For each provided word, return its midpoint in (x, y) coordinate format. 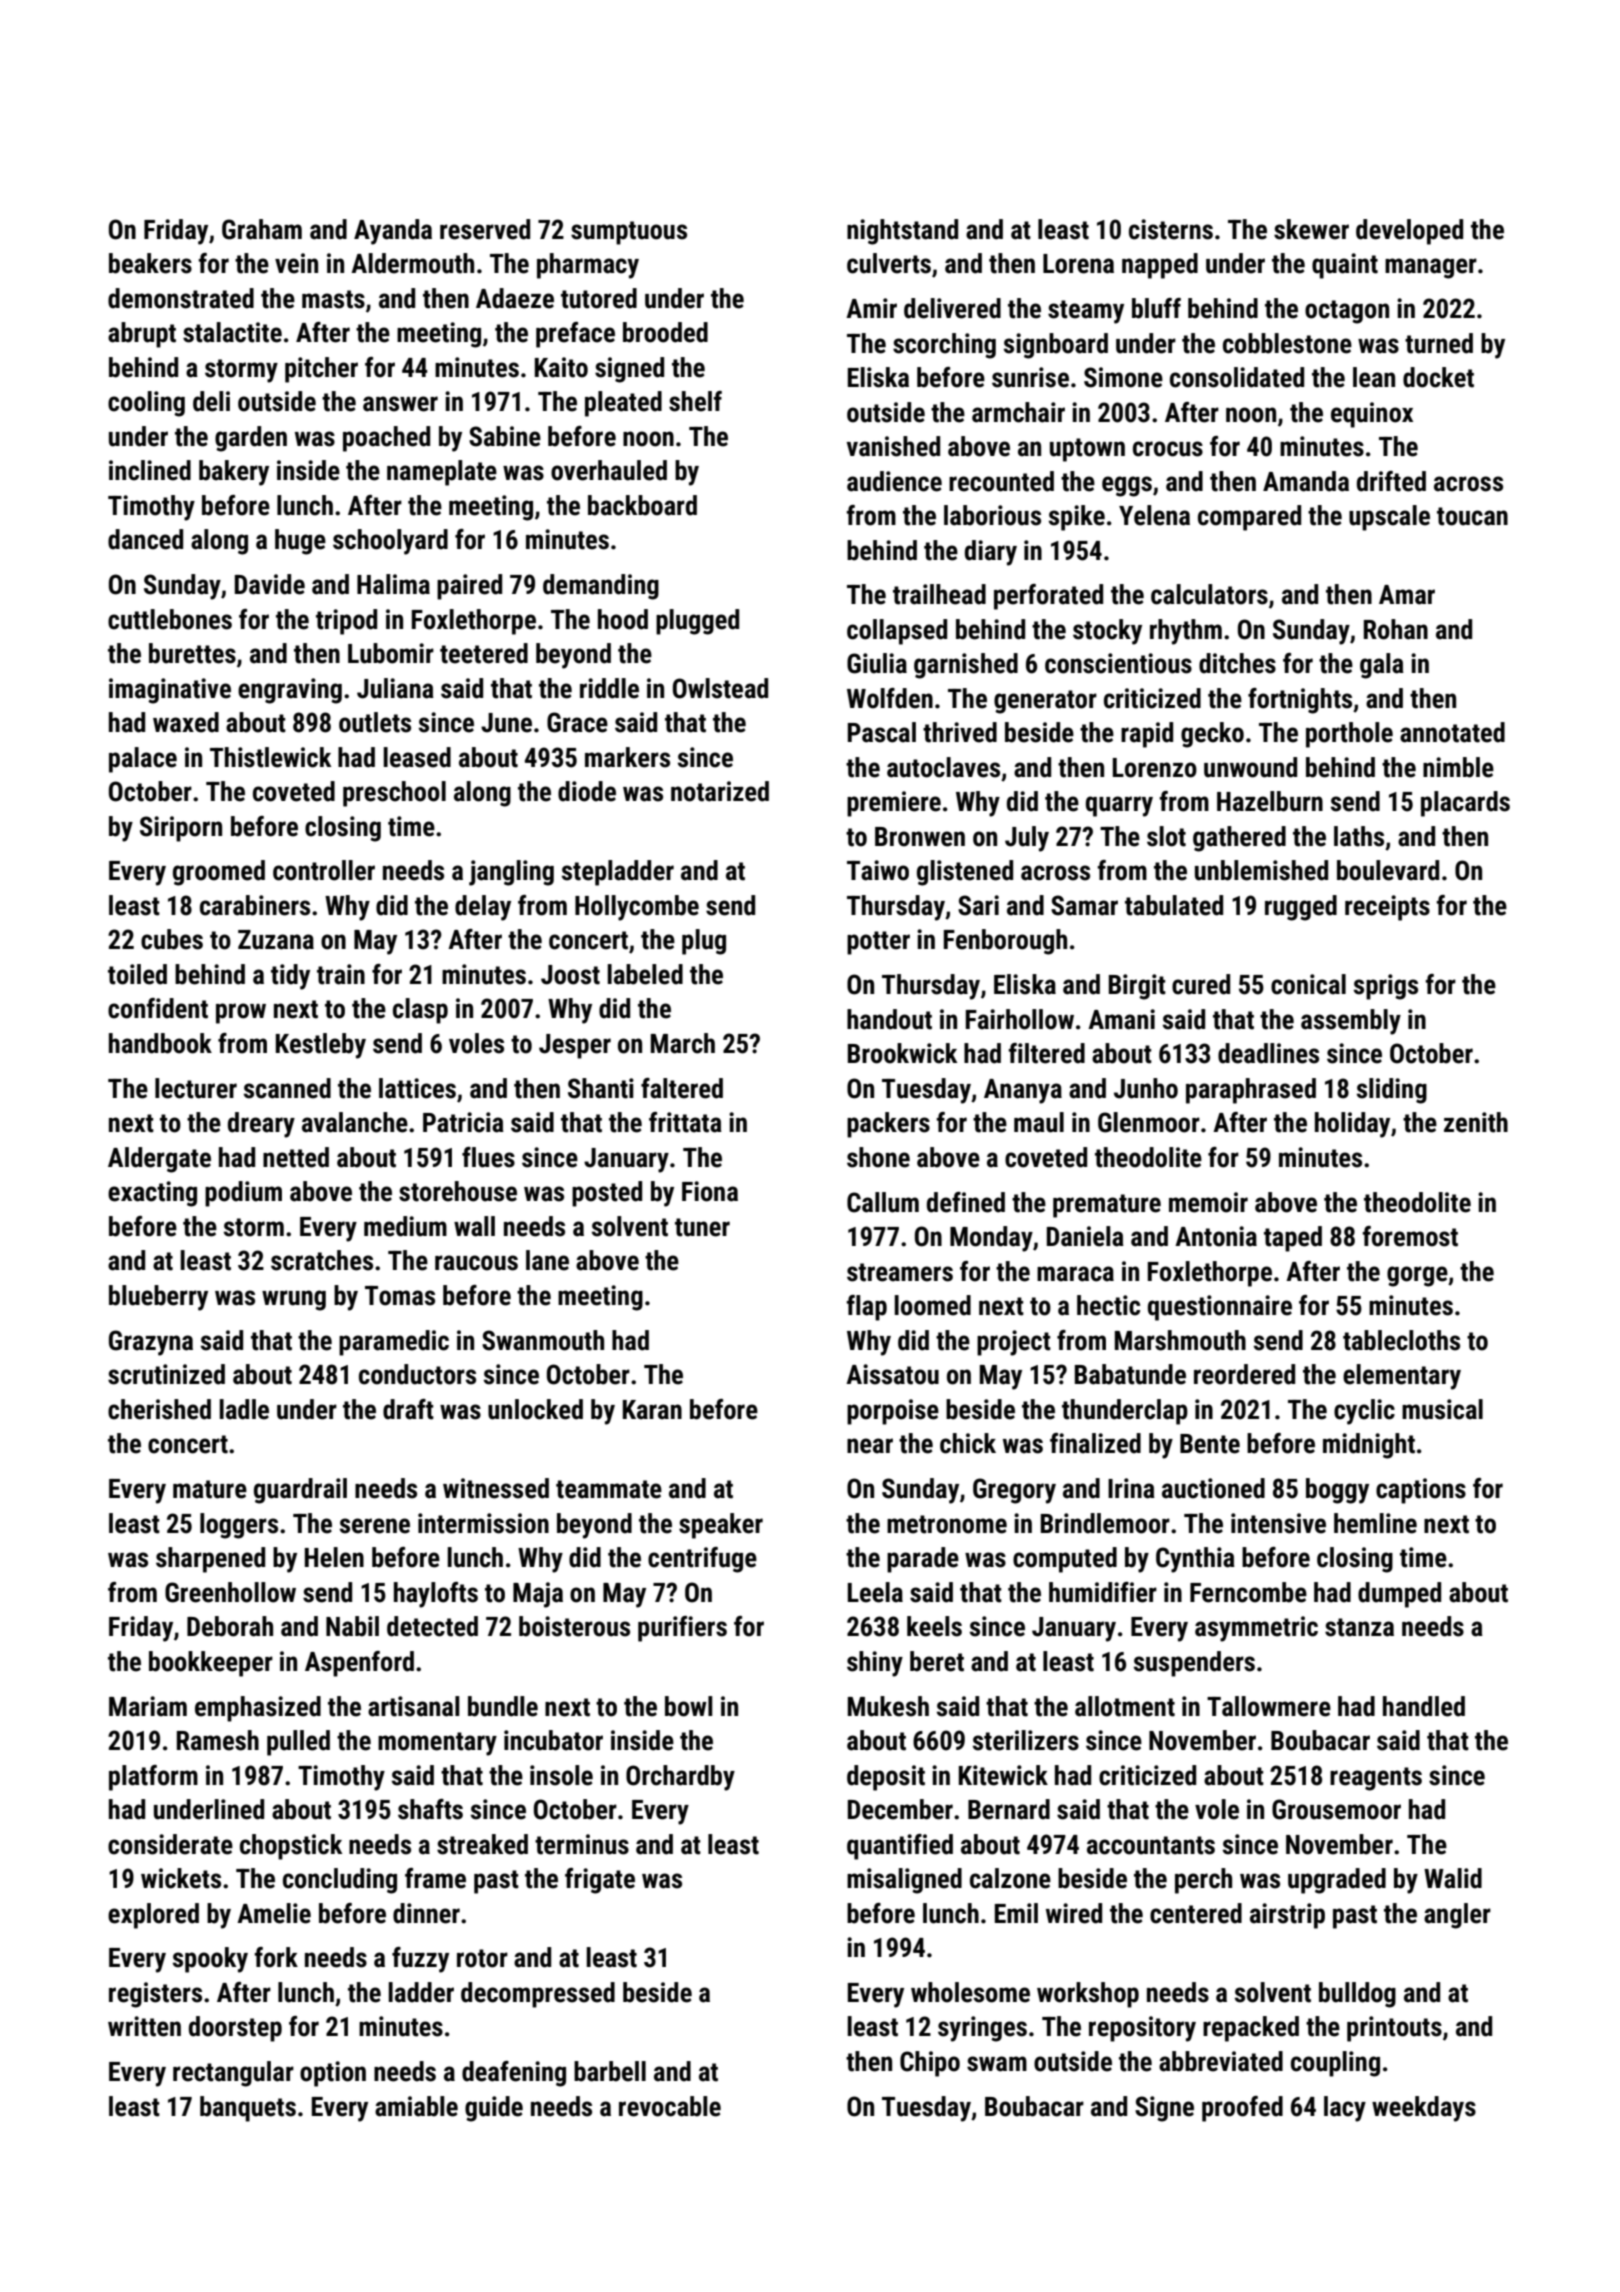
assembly (1351, 1022)
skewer (1311, 229)
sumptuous (629, 233)
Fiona (710, 1191)
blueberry (158, 1298)
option (333, 2074)
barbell (610, 2071)
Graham (262, 229)
